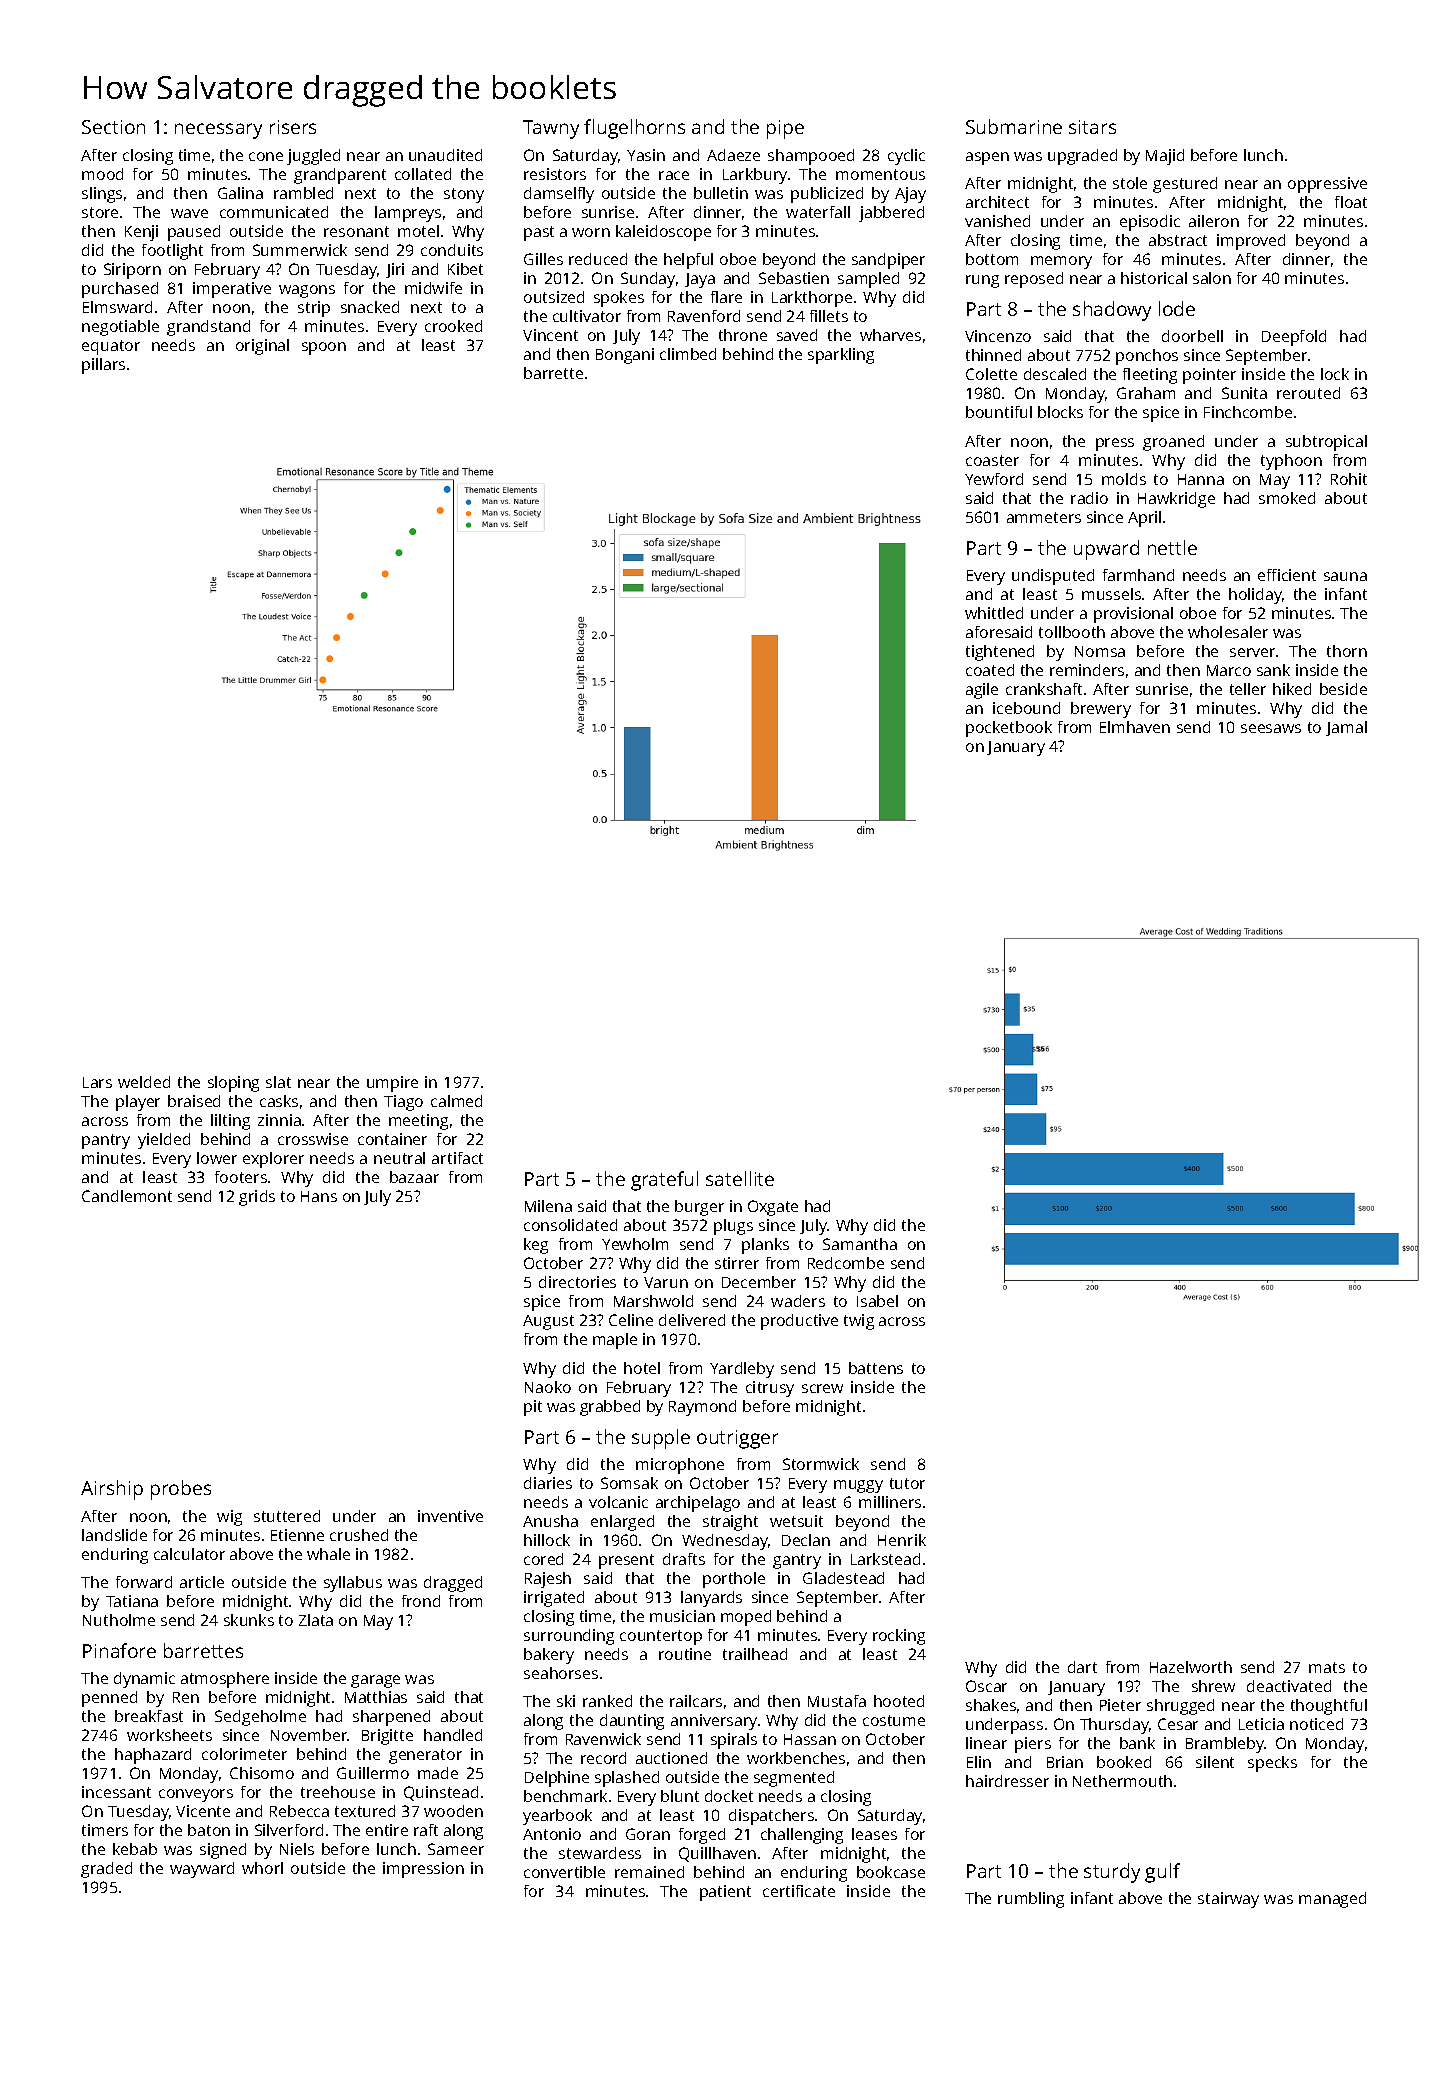 The image size is (1450, 2100). Describe the element at coordinates (626, 1561) in the image. I see `present` at that location.
